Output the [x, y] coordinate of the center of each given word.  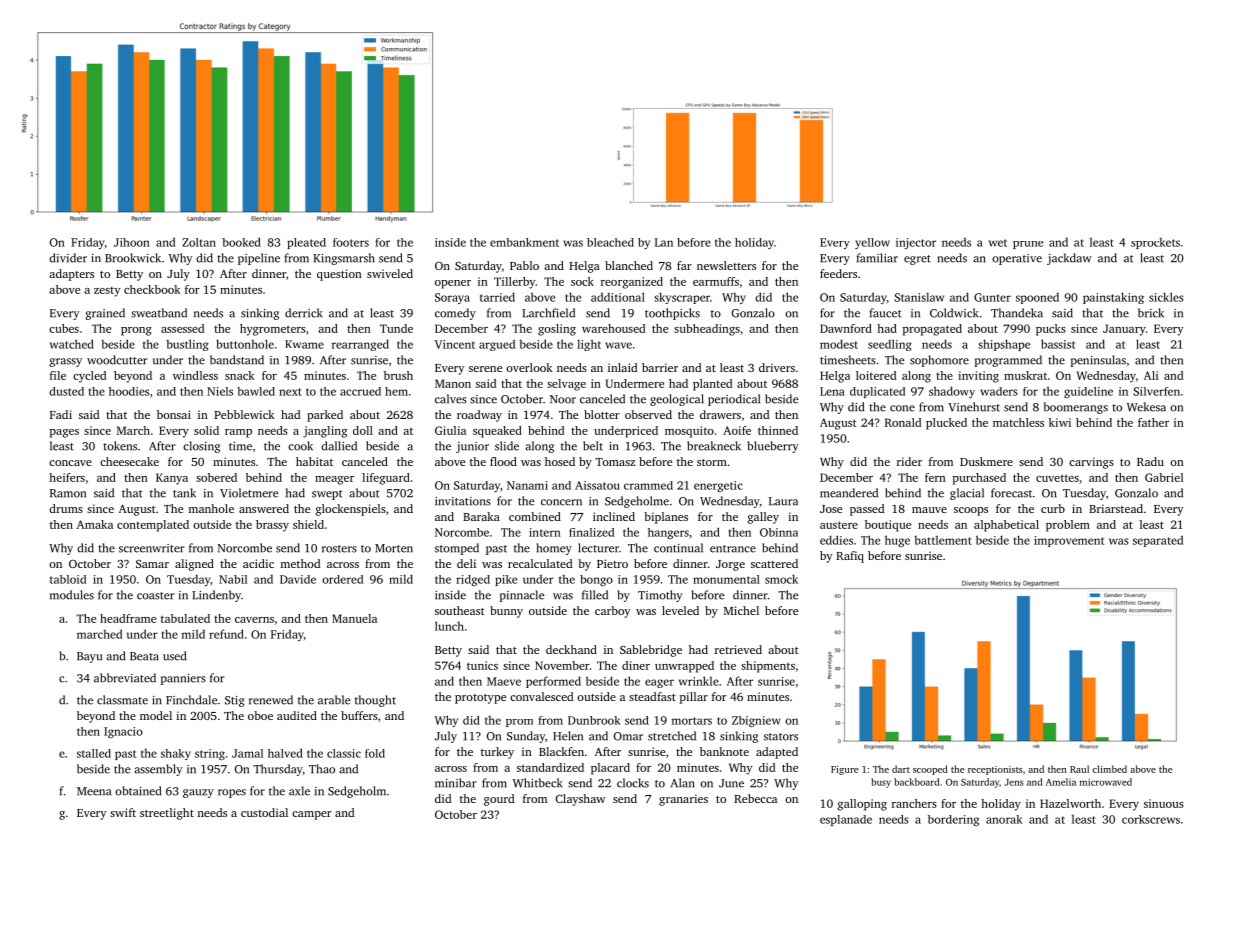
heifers [67, 477]
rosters [339, 549]
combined [535, 516]
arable [334, 700]
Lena [832, 391]
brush [398, 375]
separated [1158, 541]
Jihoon [132, 242]
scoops [971, 511]
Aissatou [597, 485]
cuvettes [1057, 478]
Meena [94, 791]
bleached [610, 242]
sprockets [1155, 243]
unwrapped [684, 667]
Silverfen [1156, 391]
